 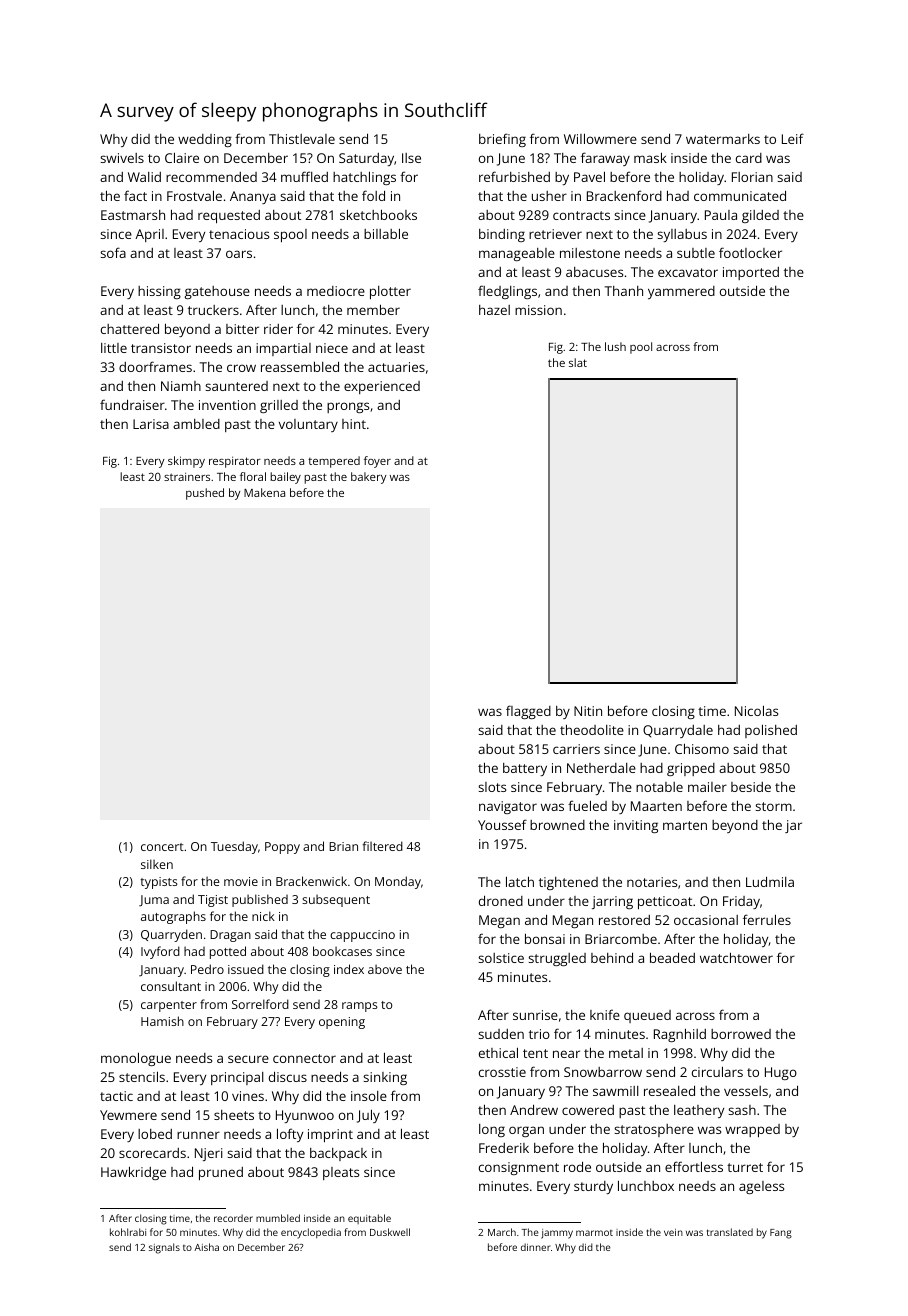 I want to click on Nicolas, so click(x=756, y=710).
